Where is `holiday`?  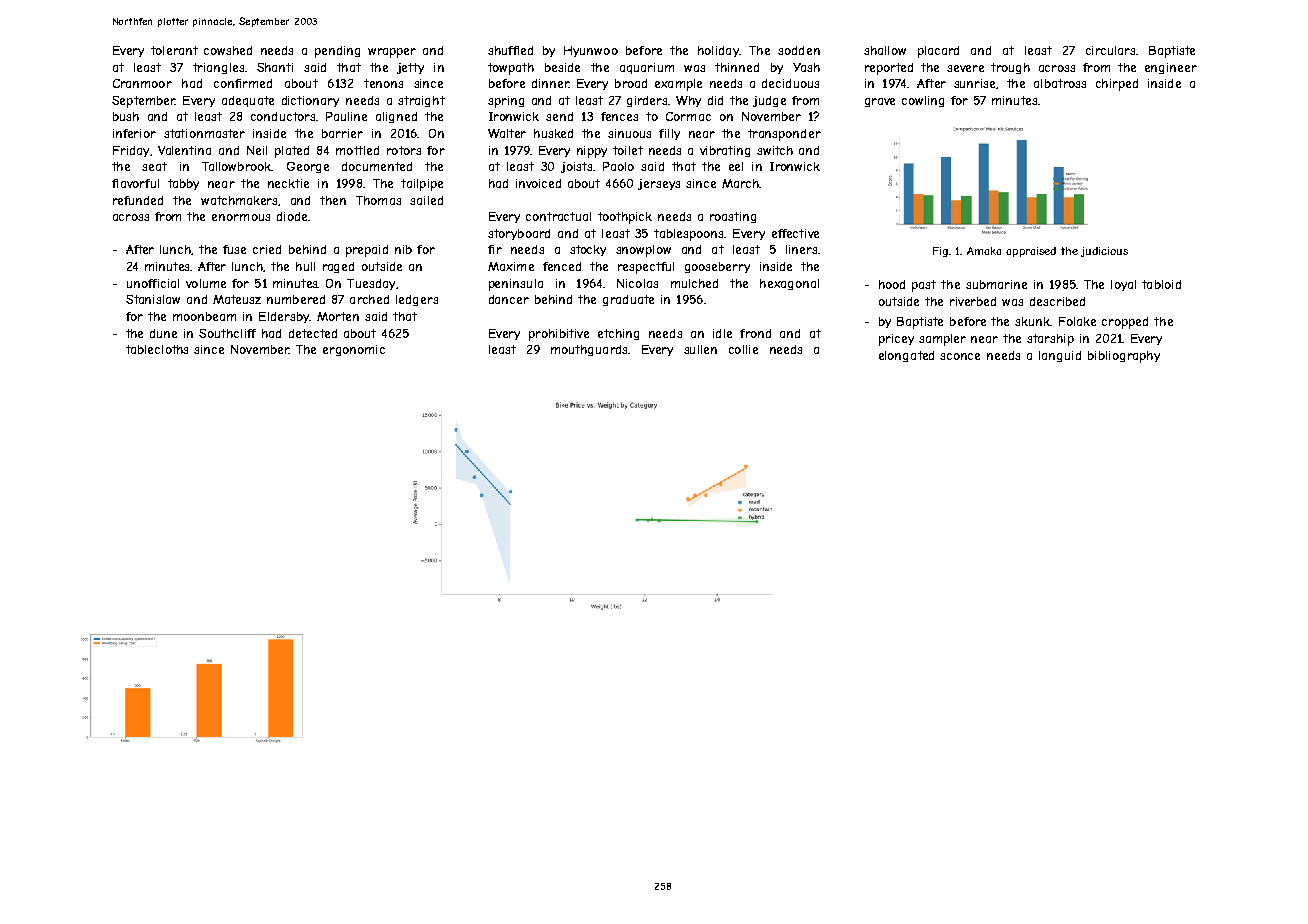
holiday is located at coordinates (718, 51).
